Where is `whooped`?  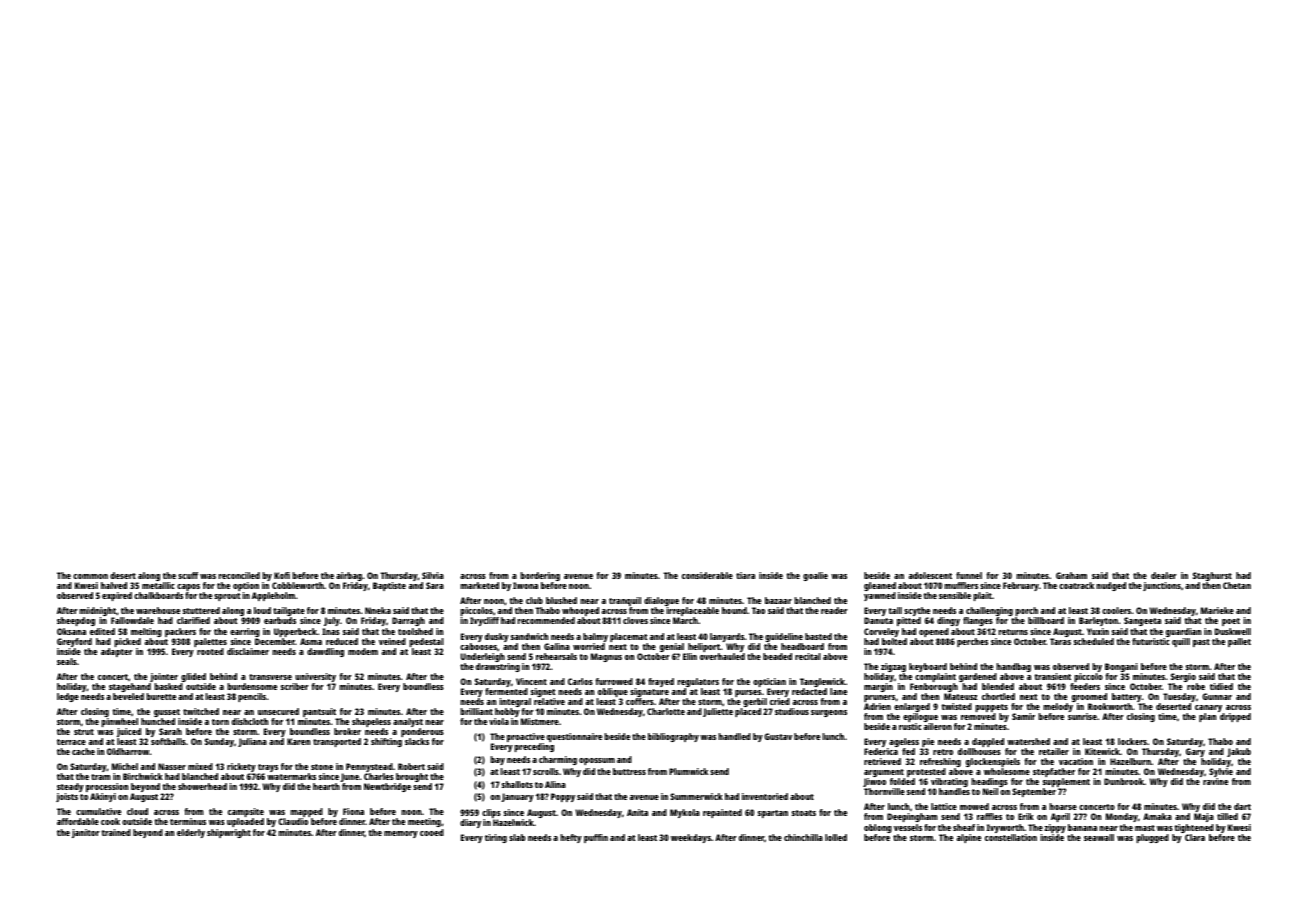 whooped is located at coordinates (580, 612).
